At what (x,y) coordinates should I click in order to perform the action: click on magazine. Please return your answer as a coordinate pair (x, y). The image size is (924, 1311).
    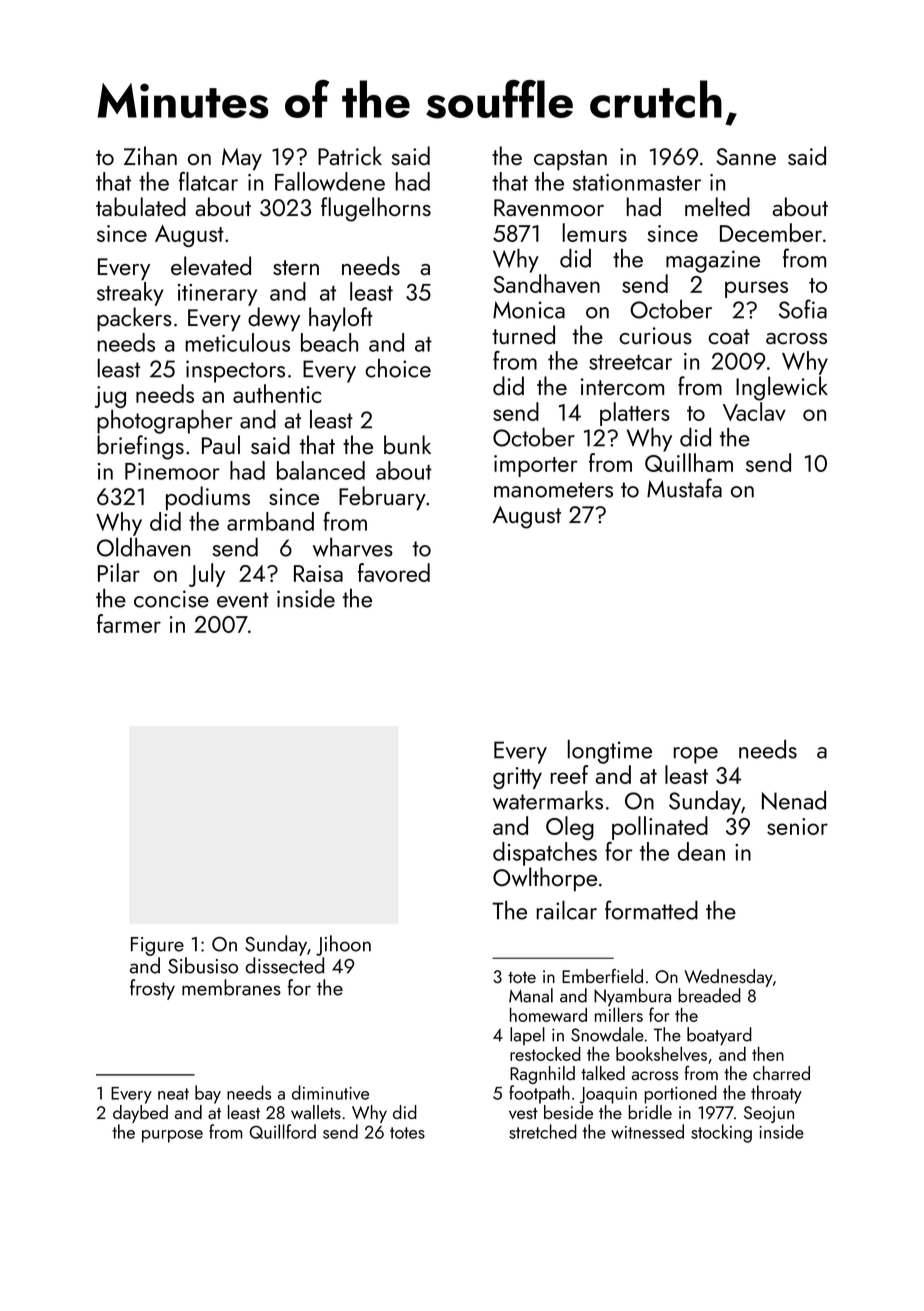
    Looking at the image, I should click on (713, 261).
